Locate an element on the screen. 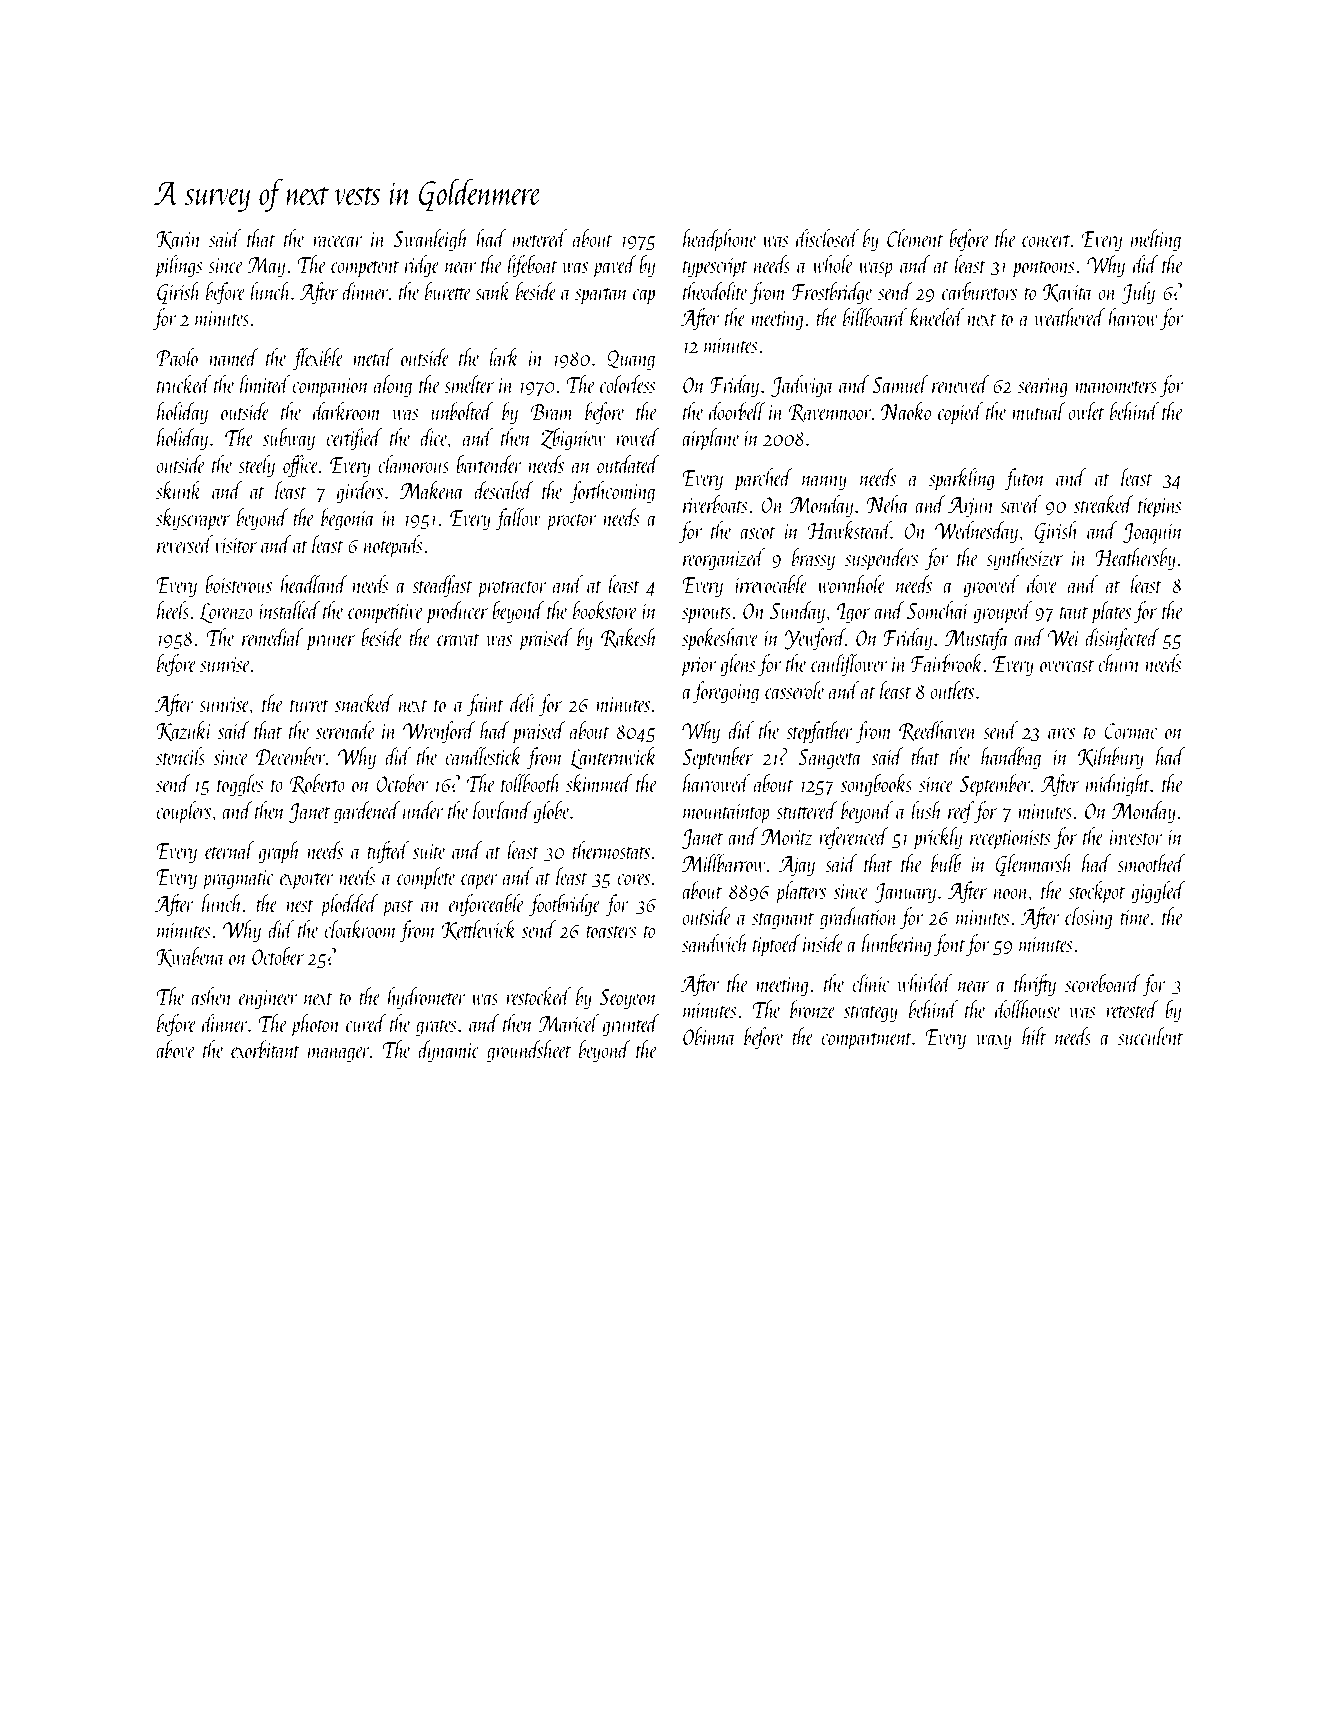  Ajay is located at coordinates (797, 866).
